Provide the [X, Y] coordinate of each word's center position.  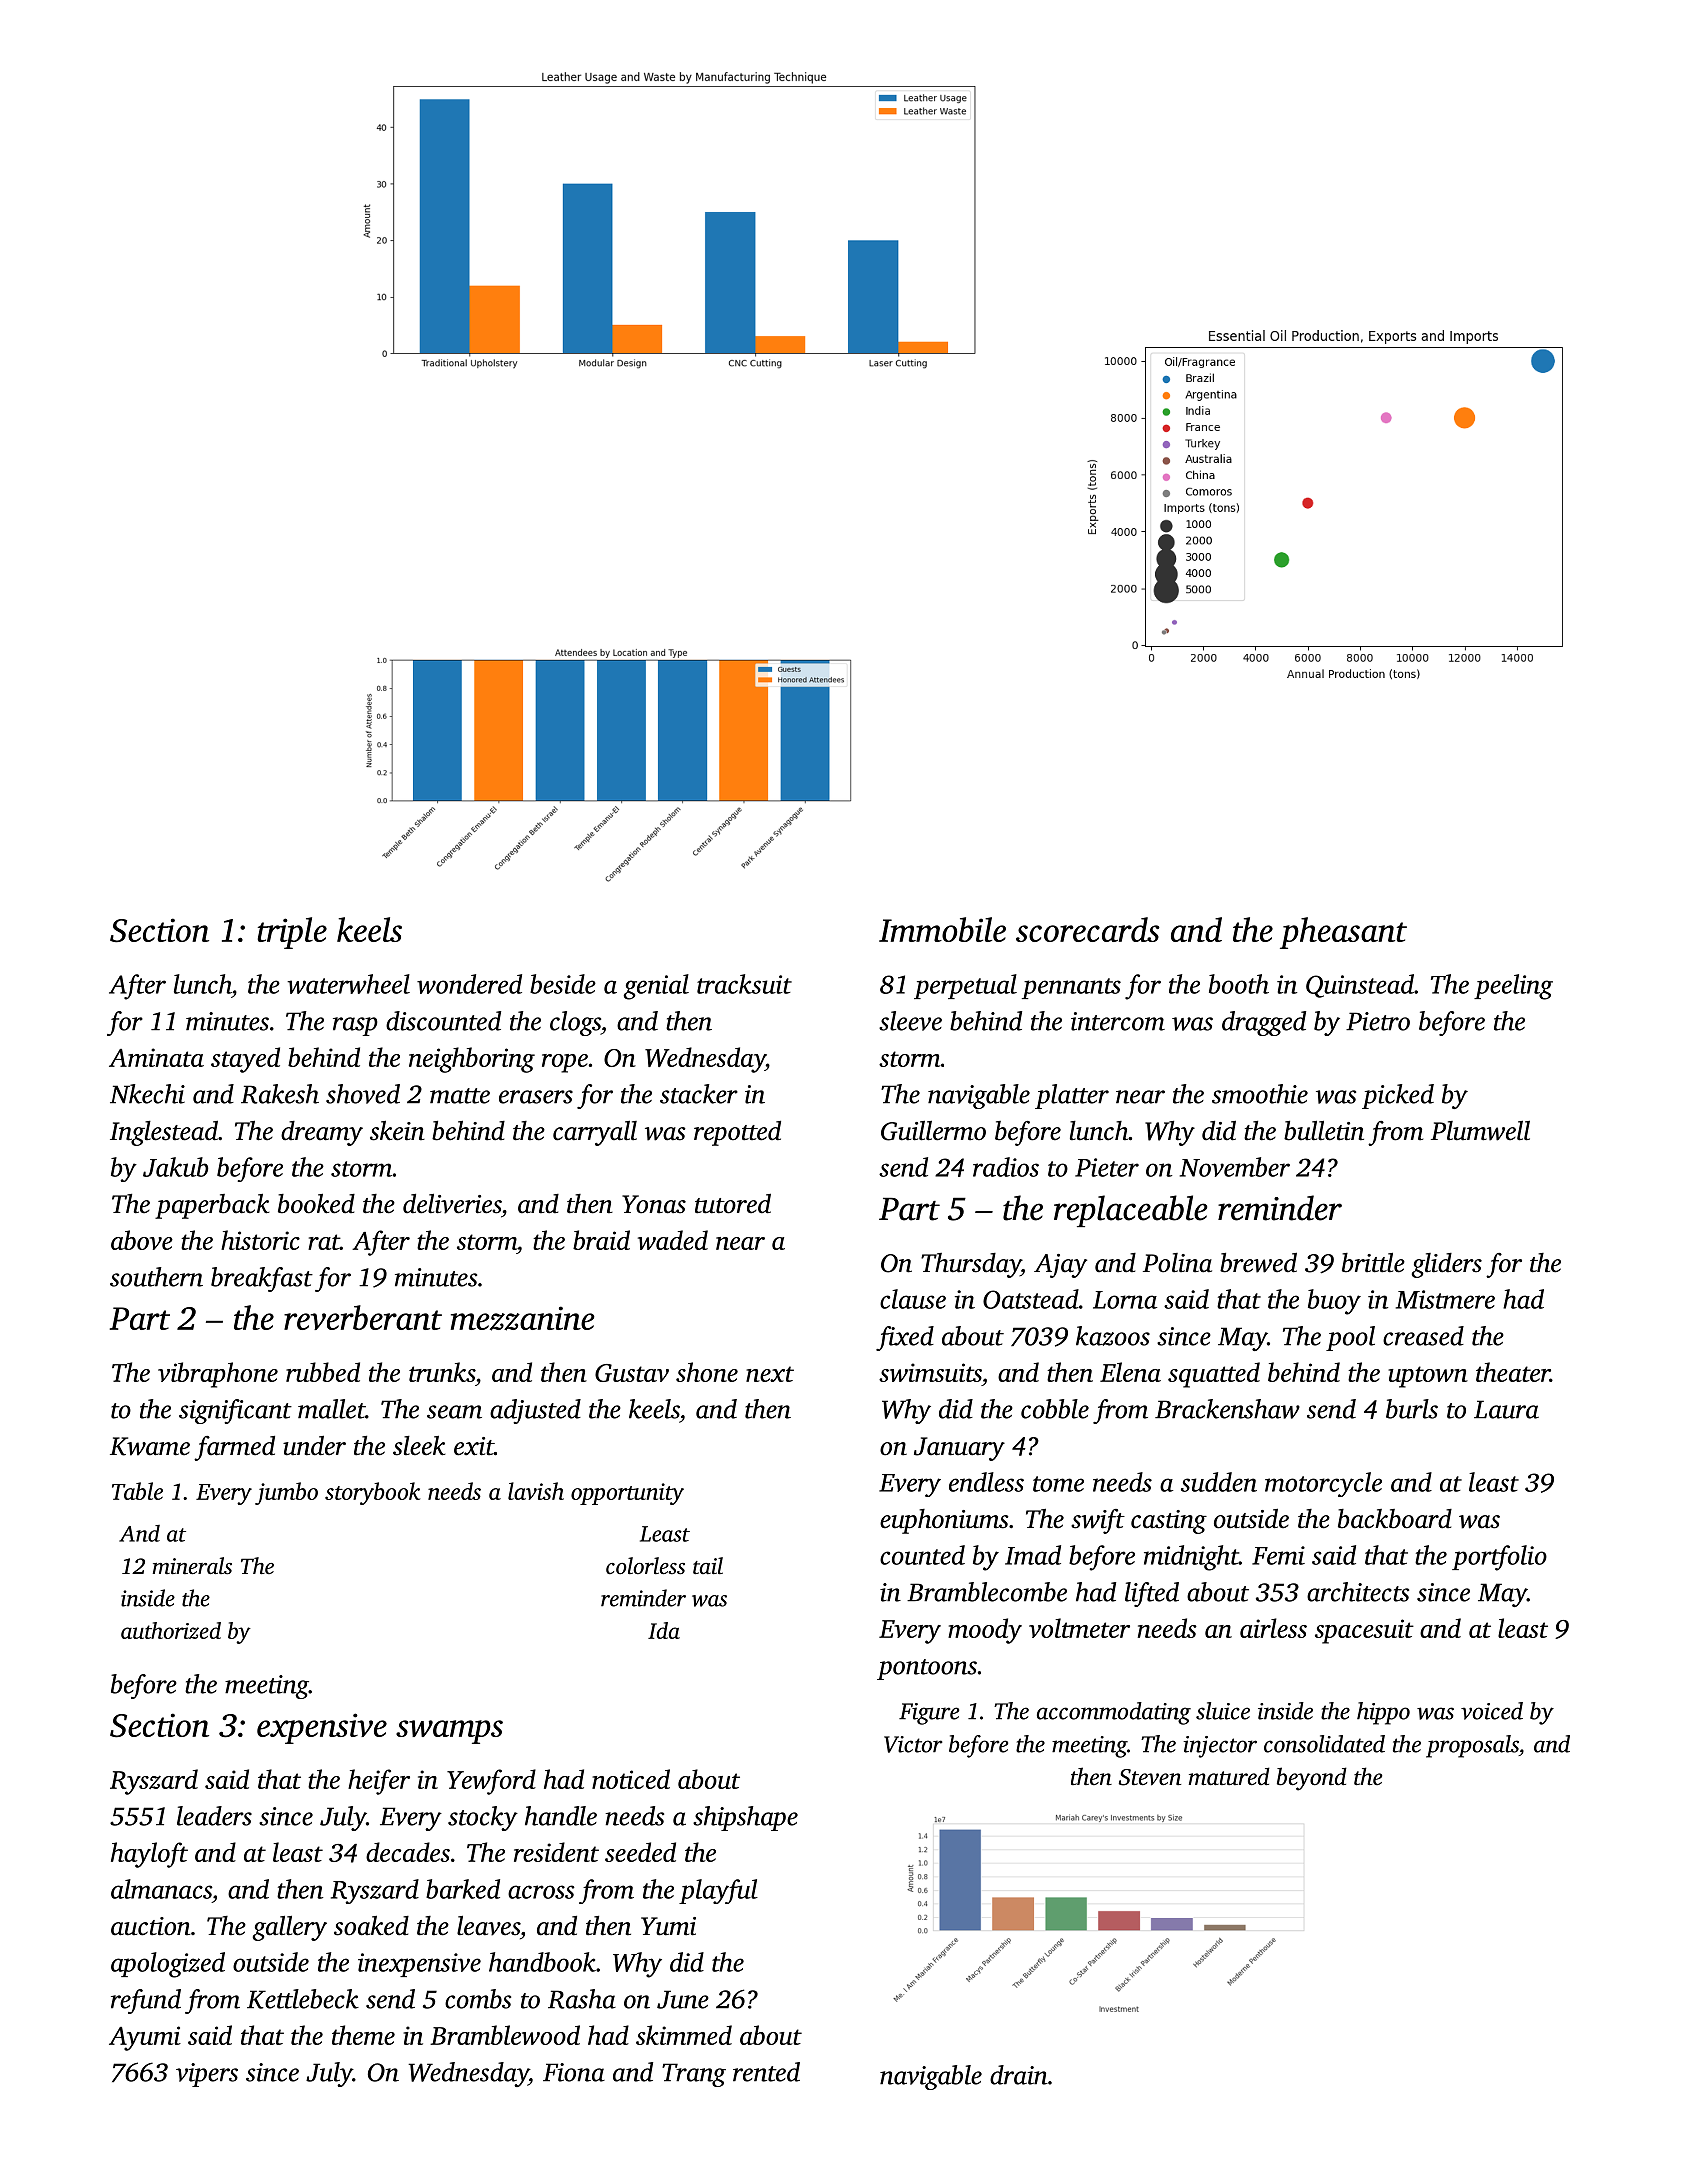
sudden [1219, 1482]
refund [146, 2001]
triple [292, 933]
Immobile [942, 929]
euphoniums [944, 1521]
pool [1350, 1338]
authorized [171, 1630]
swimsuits [930, 1372]
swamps [449, 1732]
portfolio [1499, 1558]
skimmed [684, 2035]
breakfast [262, 1279]
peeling [1513, 987]
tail [708, 1565]
